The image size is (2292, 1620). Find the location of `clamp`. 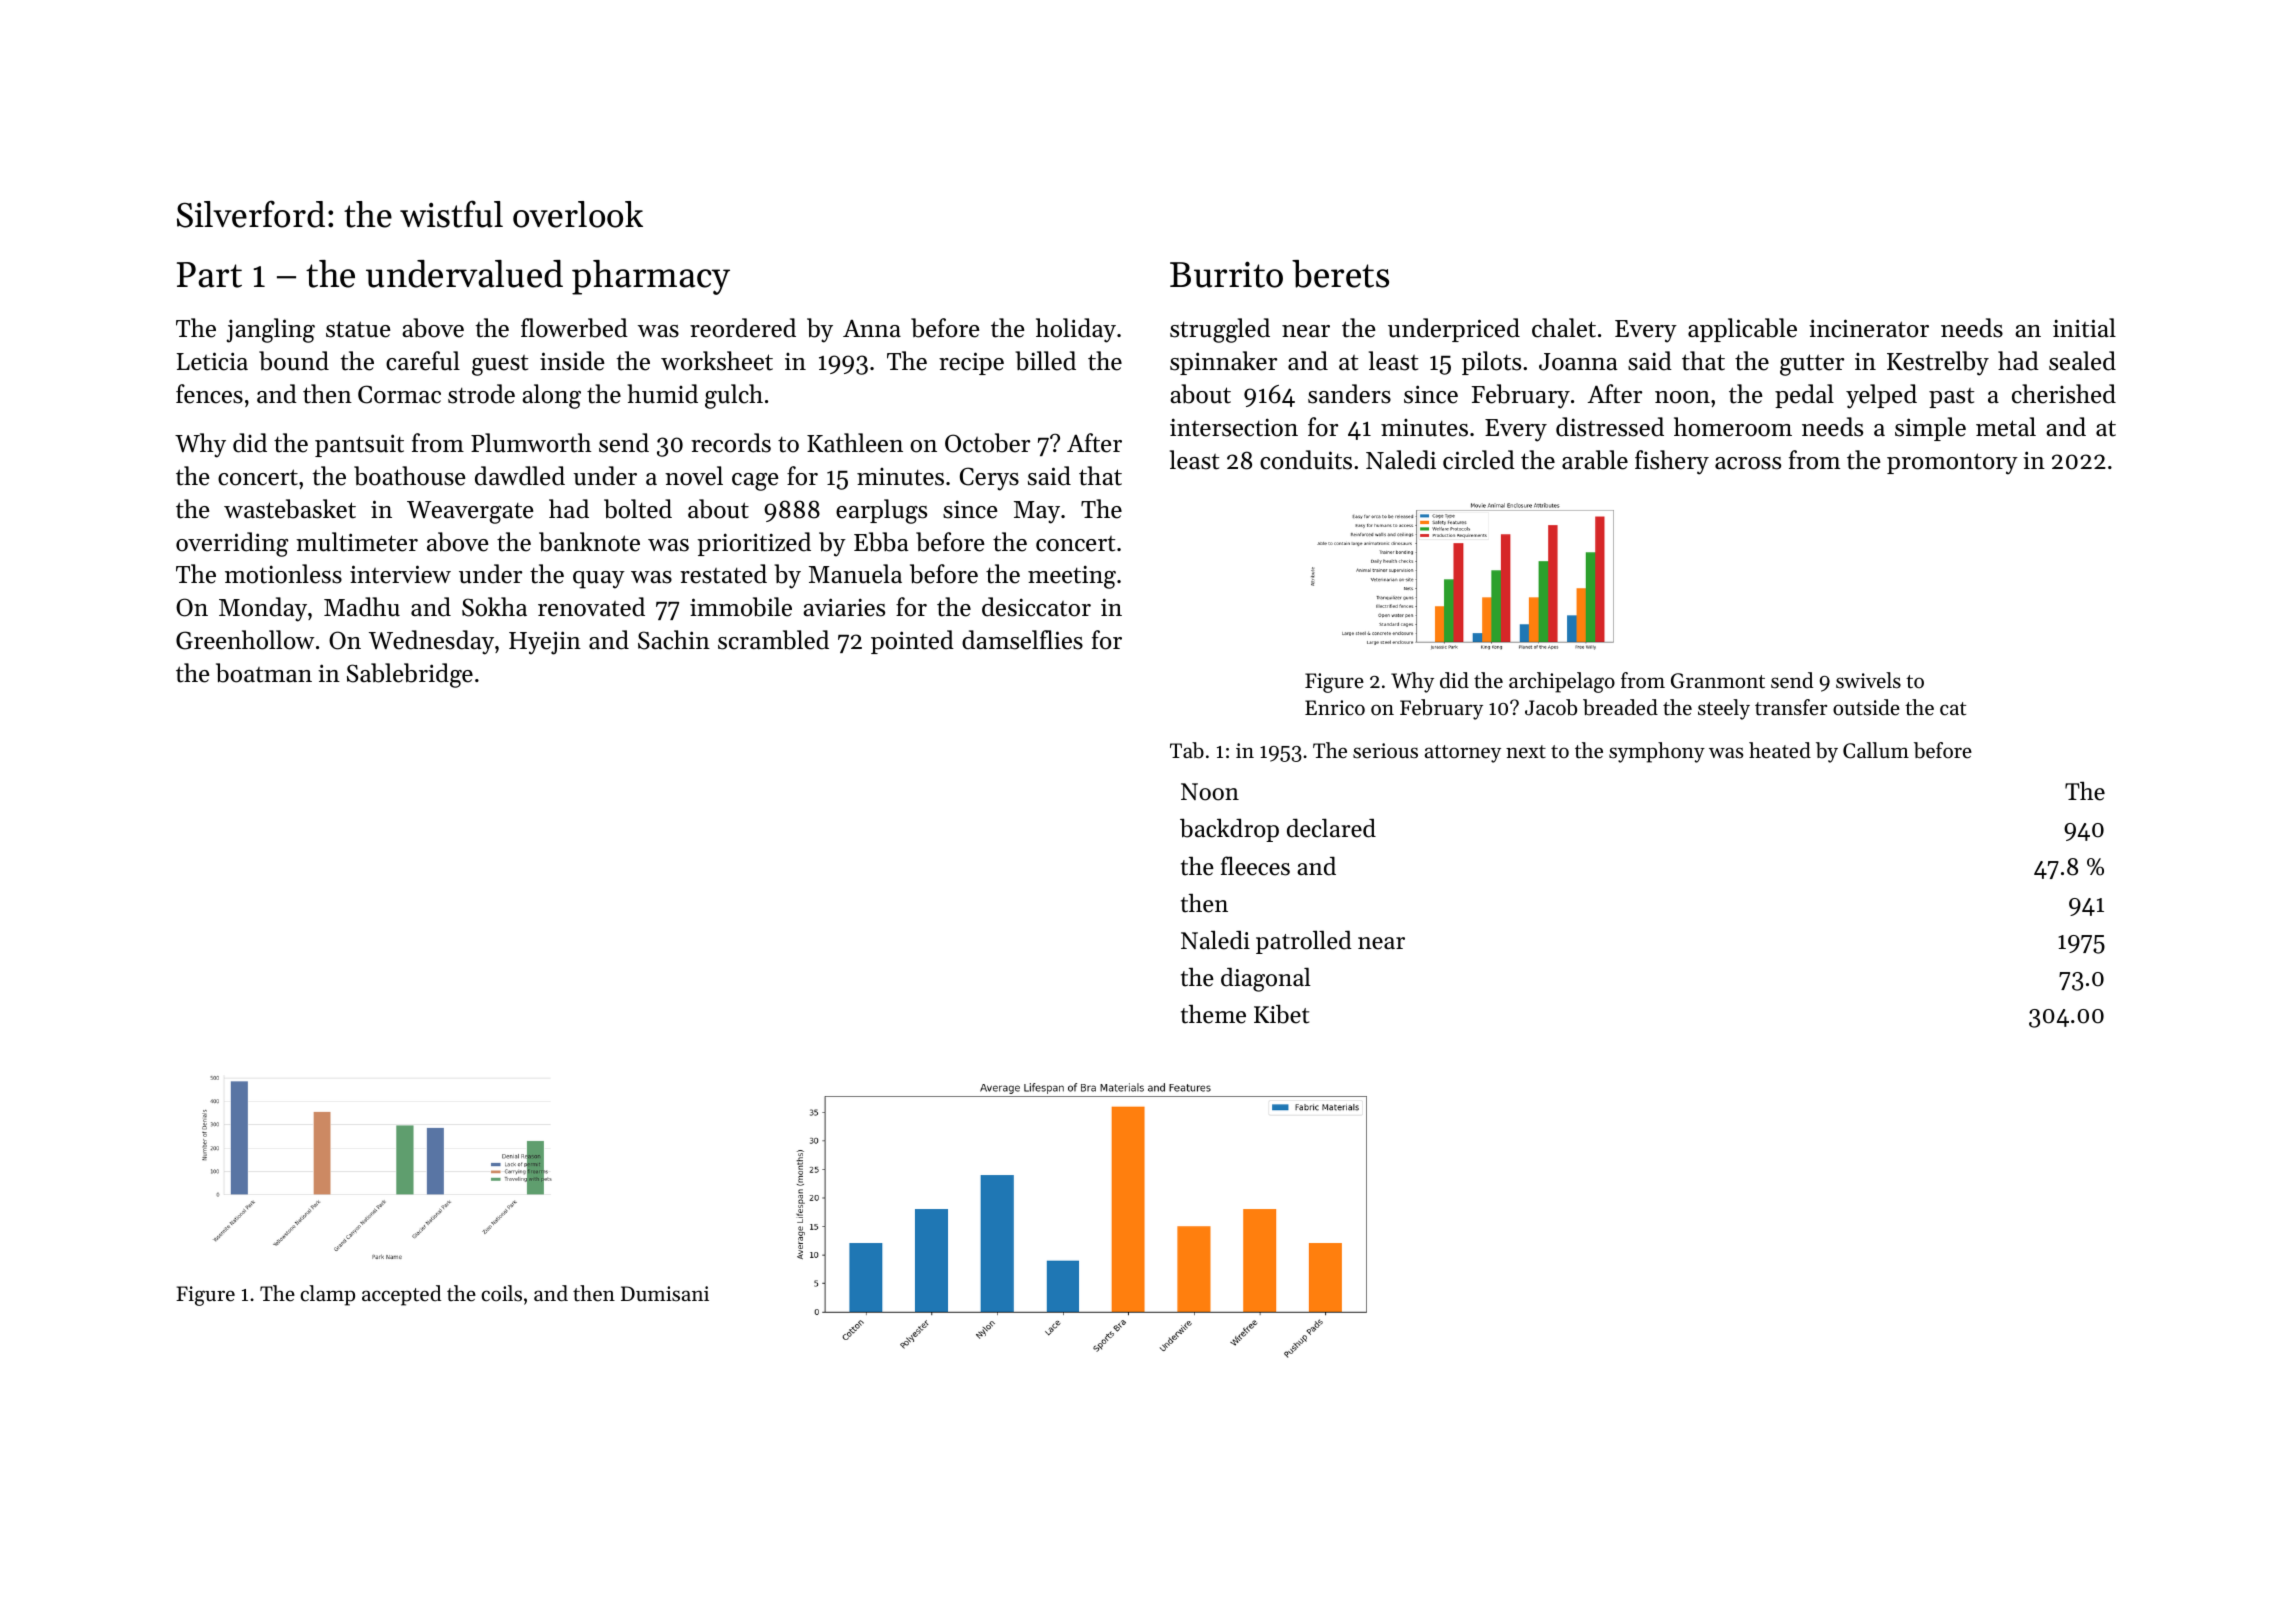

clamp is located at coordinates (327, 1295).
